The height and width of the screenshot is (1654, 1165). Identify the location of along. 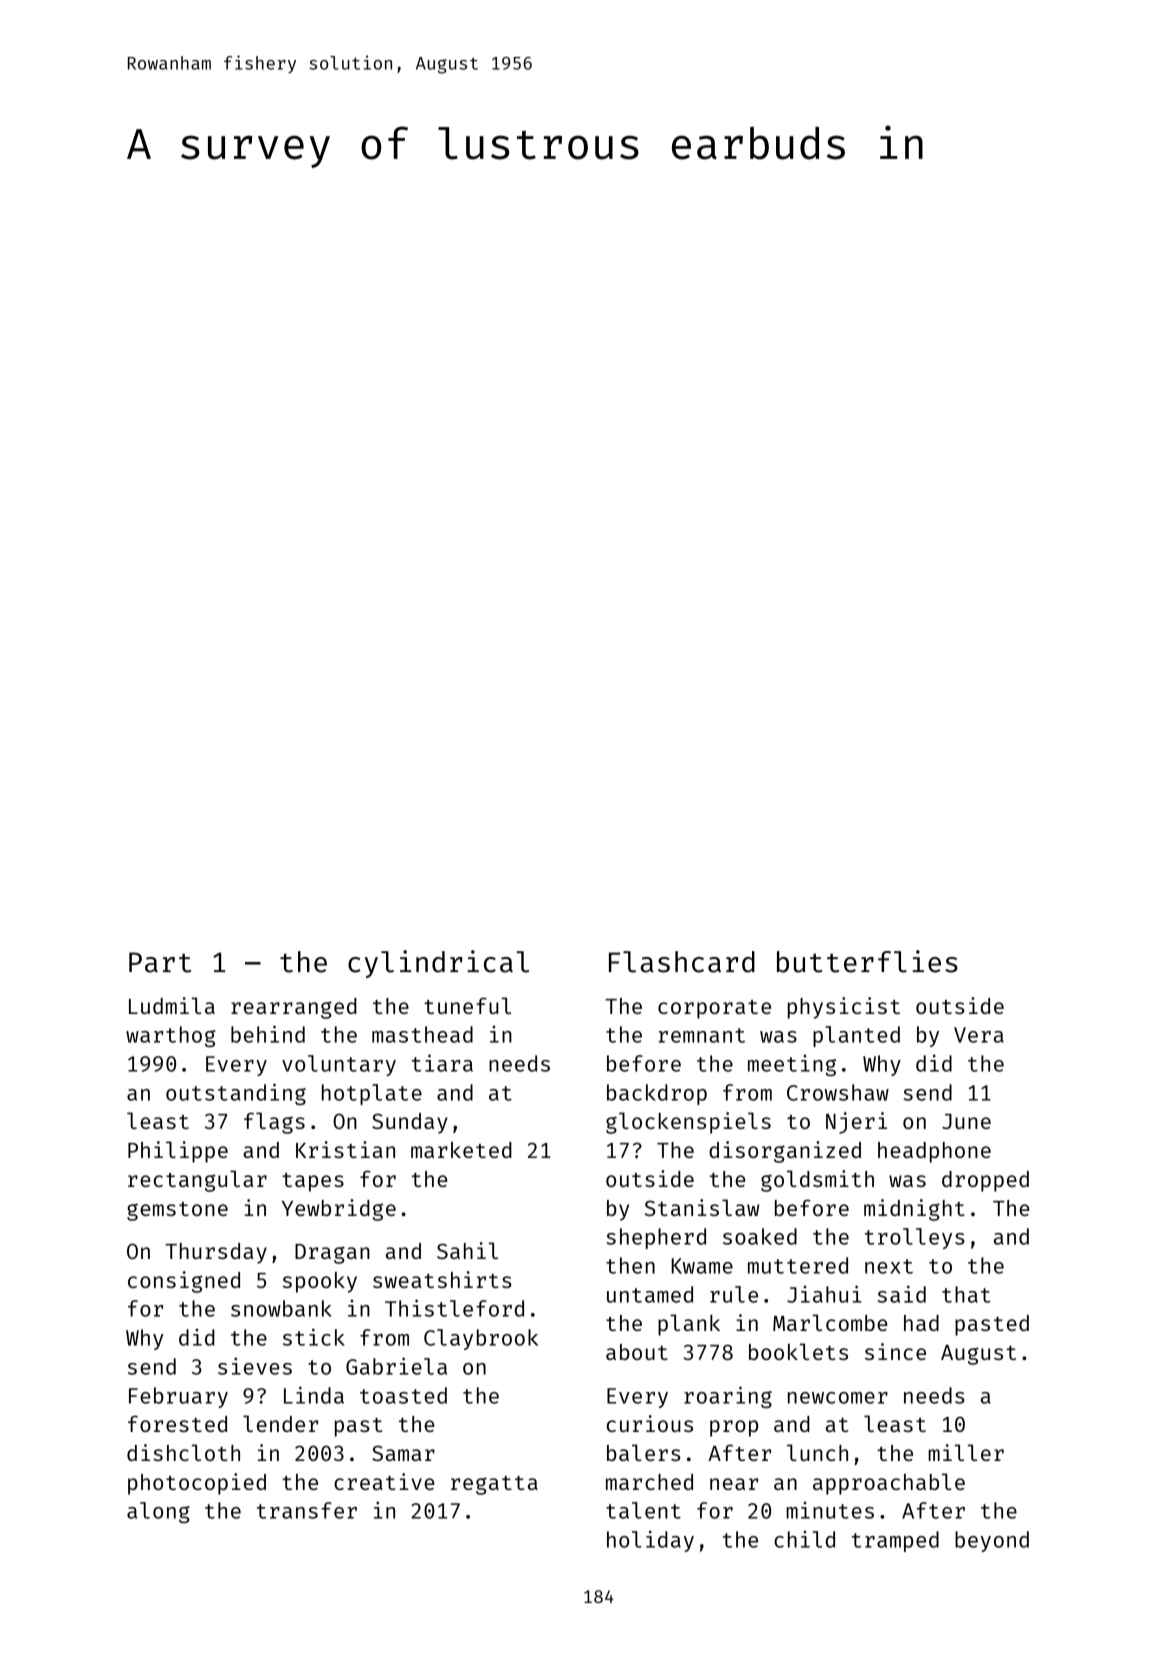
(158, 1512).
